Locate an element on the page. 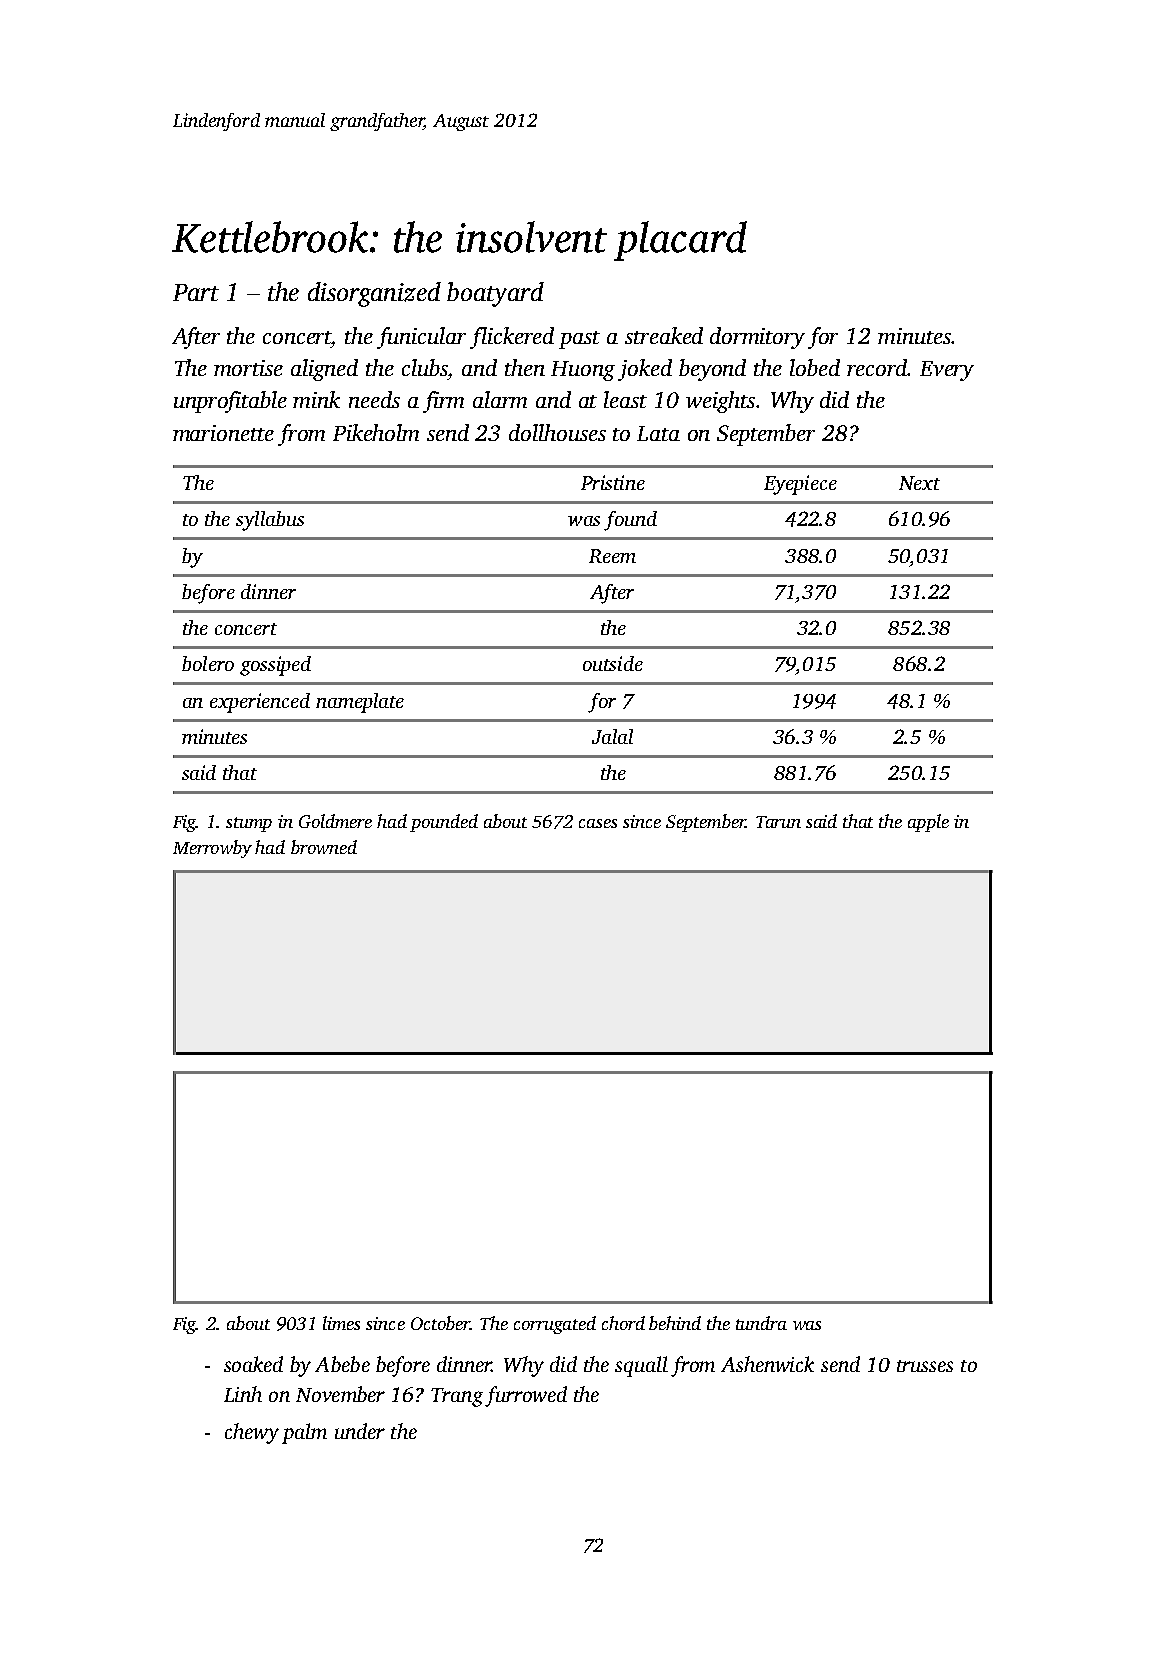  browned is located at coordinates (324, 847).
